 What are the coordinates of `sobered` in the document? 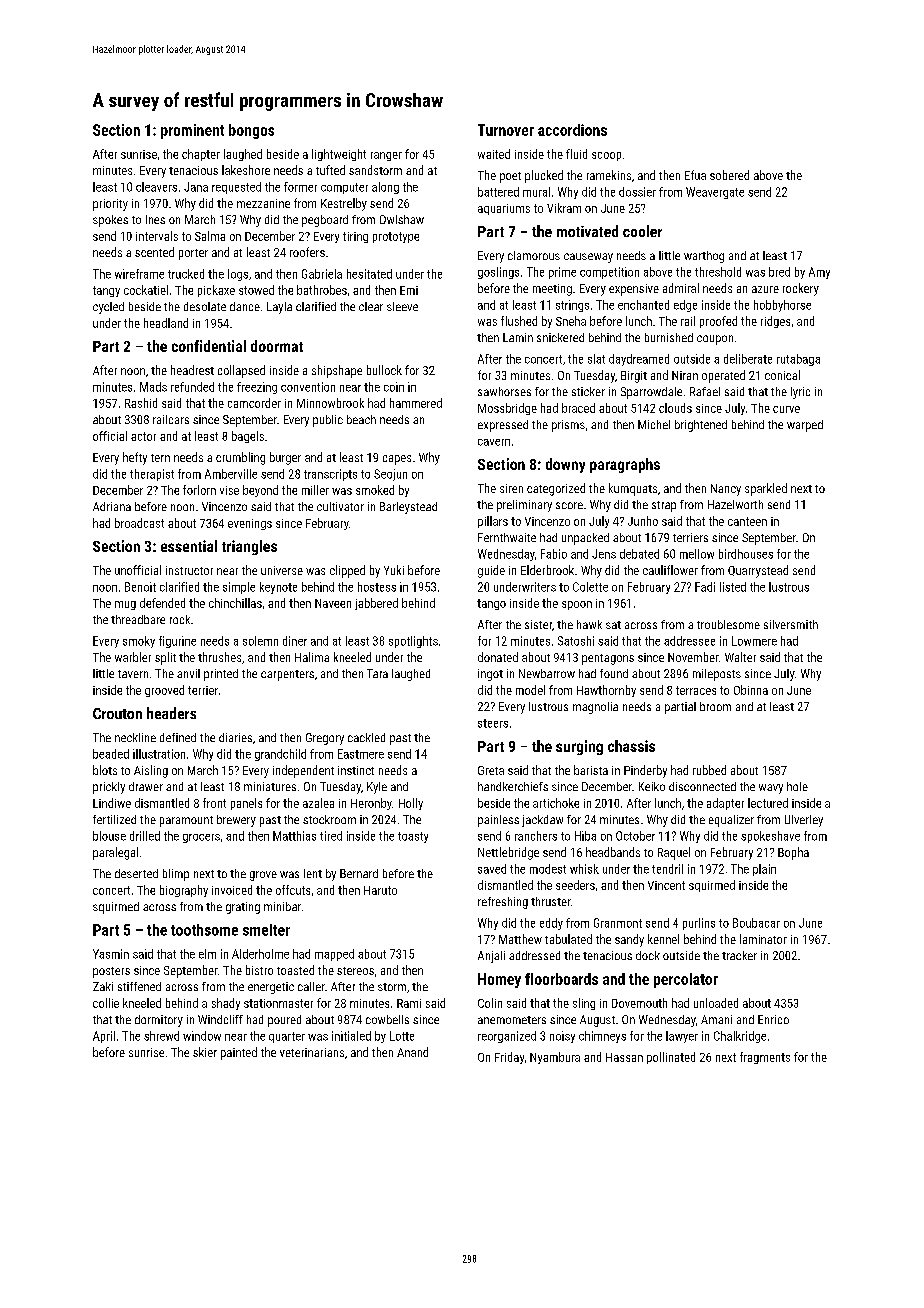 It's located at (729, 175).
